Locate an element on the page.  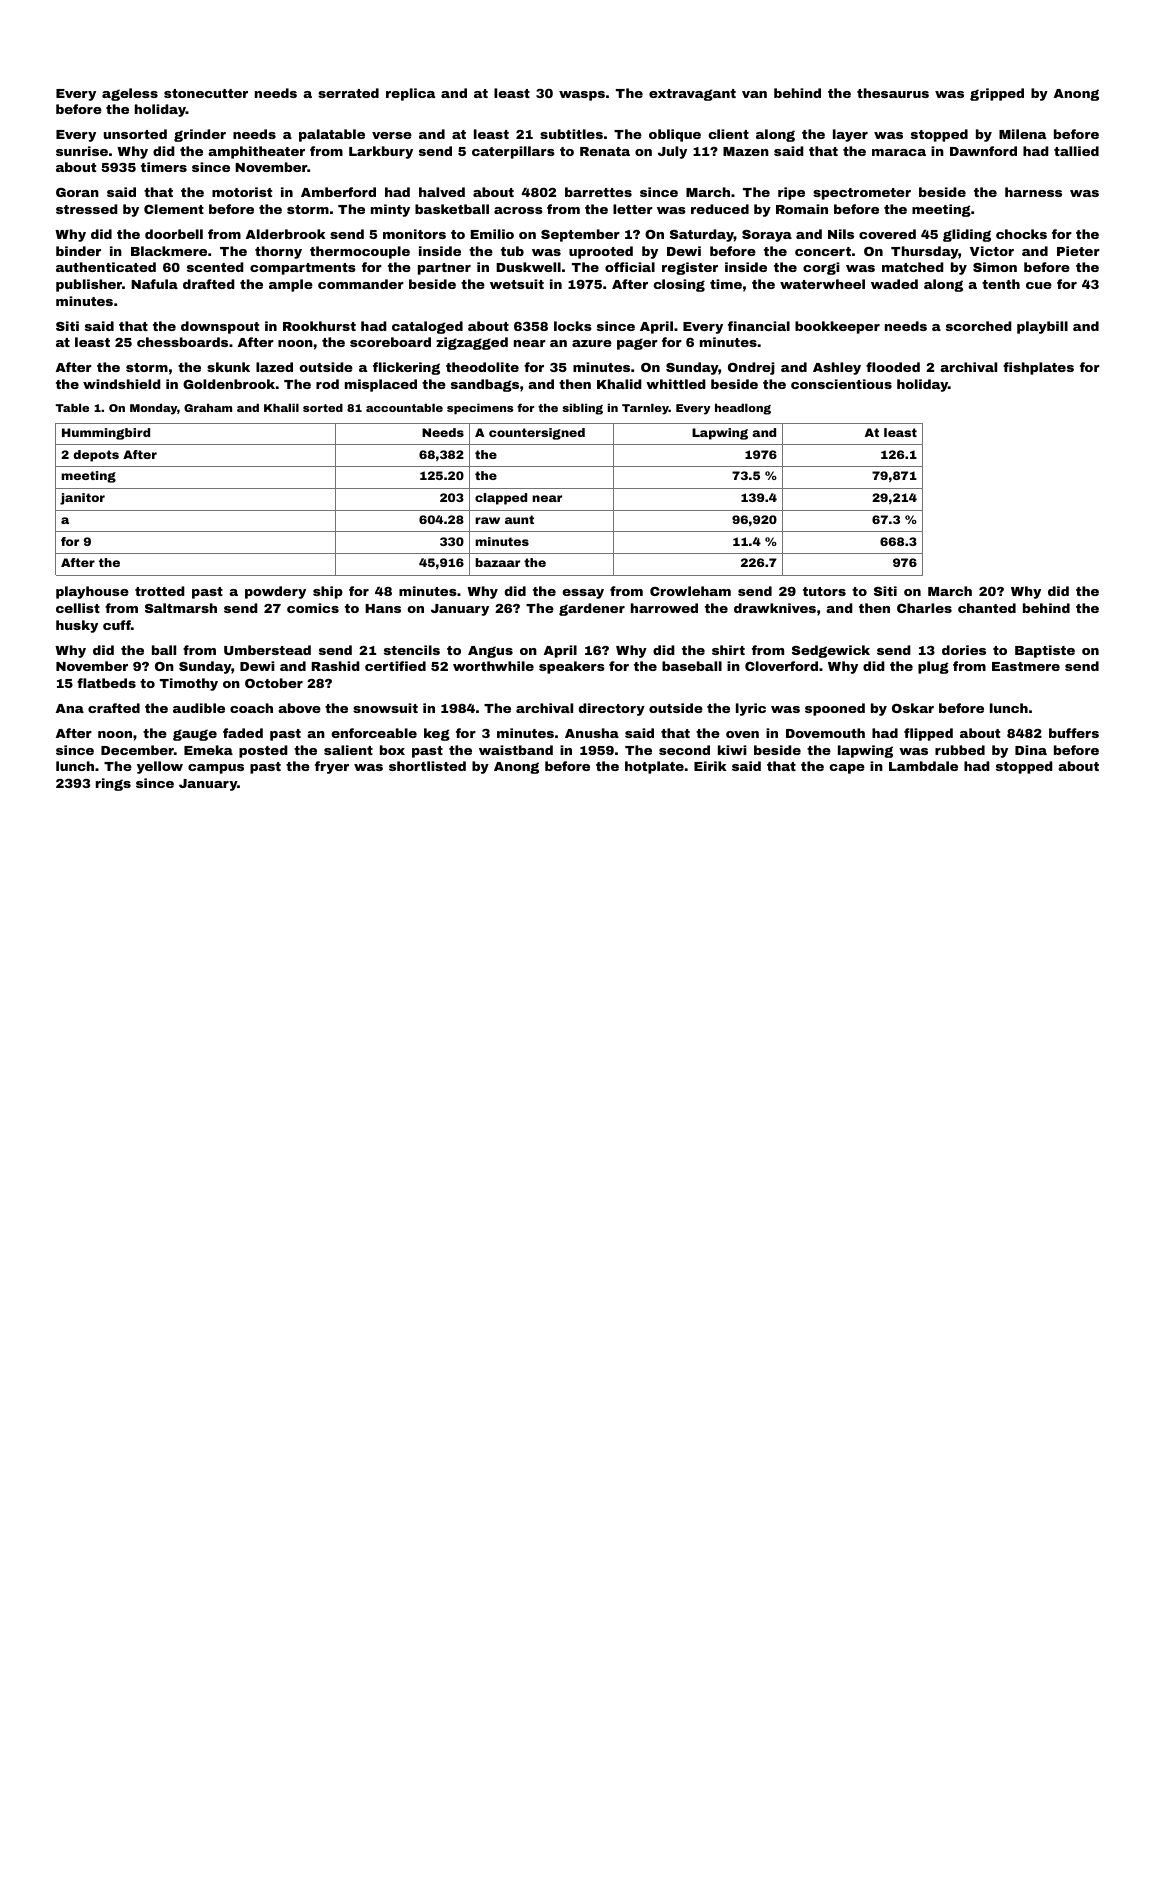
wasps is located at coordinates (582, 96).
